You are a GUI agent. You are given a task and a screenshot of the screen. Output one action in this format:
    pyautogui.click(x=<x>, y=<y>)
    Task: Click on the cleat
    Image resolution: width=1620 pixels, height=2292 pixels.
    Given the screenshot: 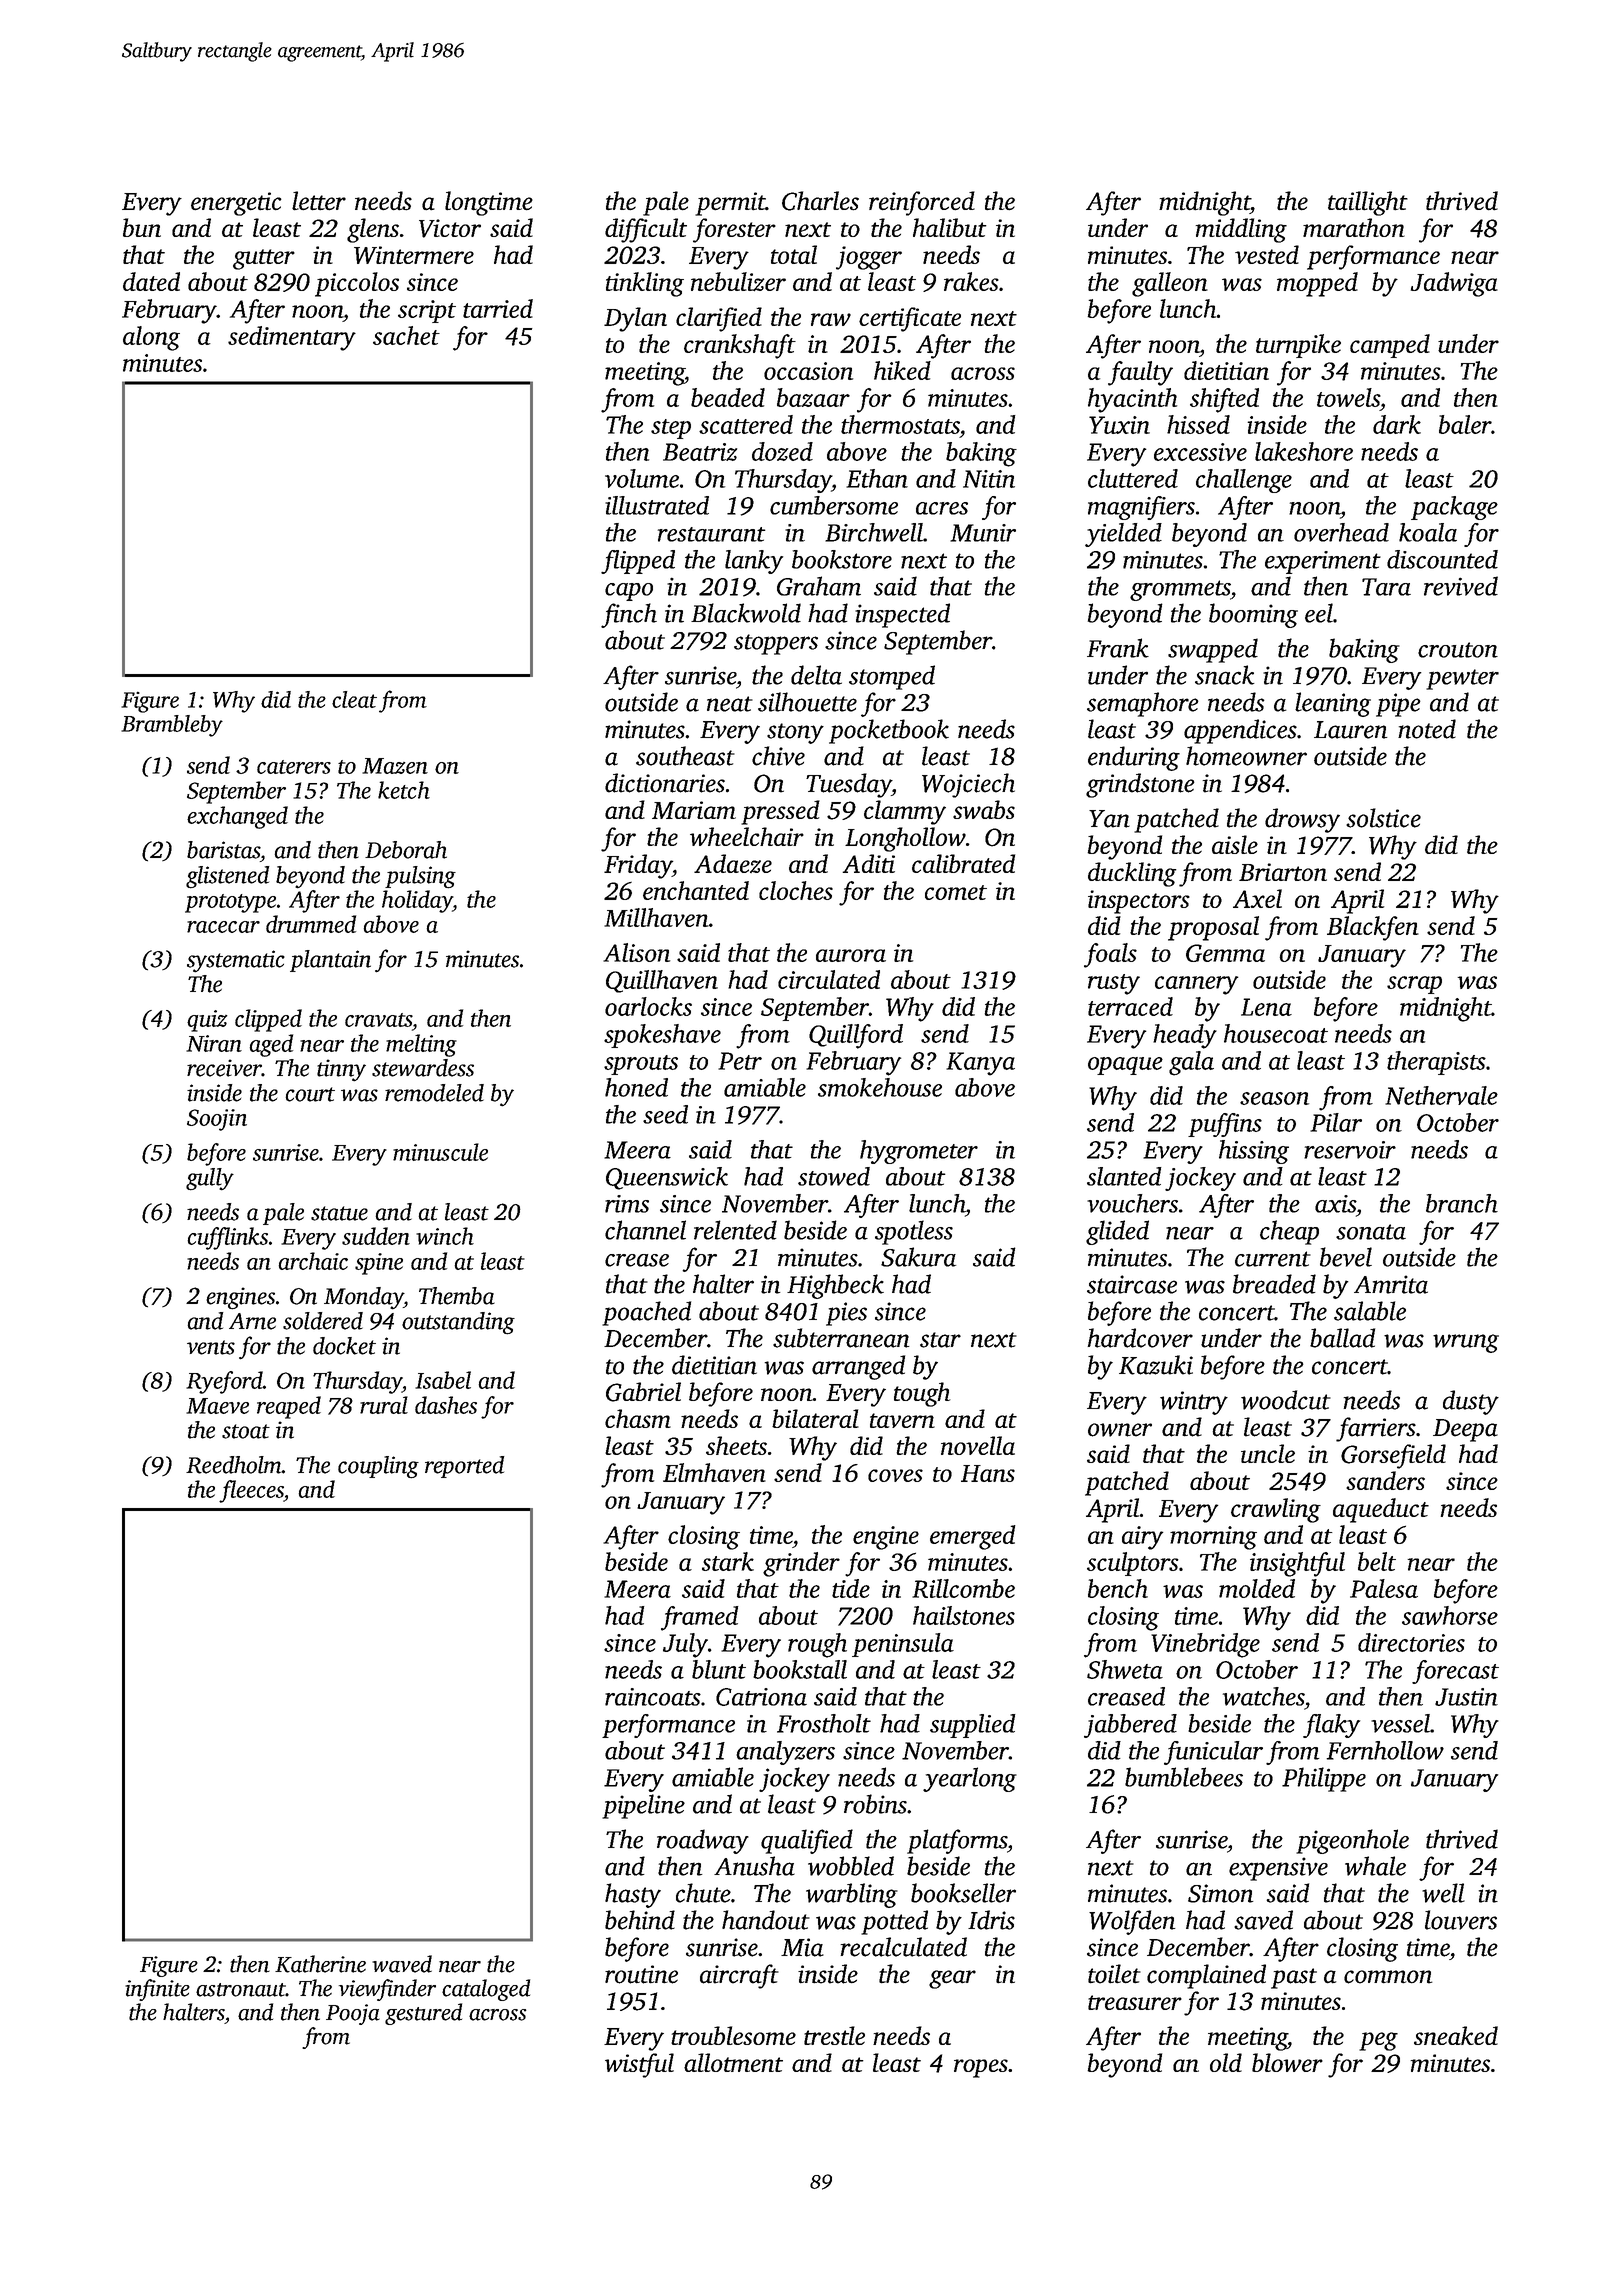 What is the action you would take?
    pyautogui.click(x=354, y=699)
